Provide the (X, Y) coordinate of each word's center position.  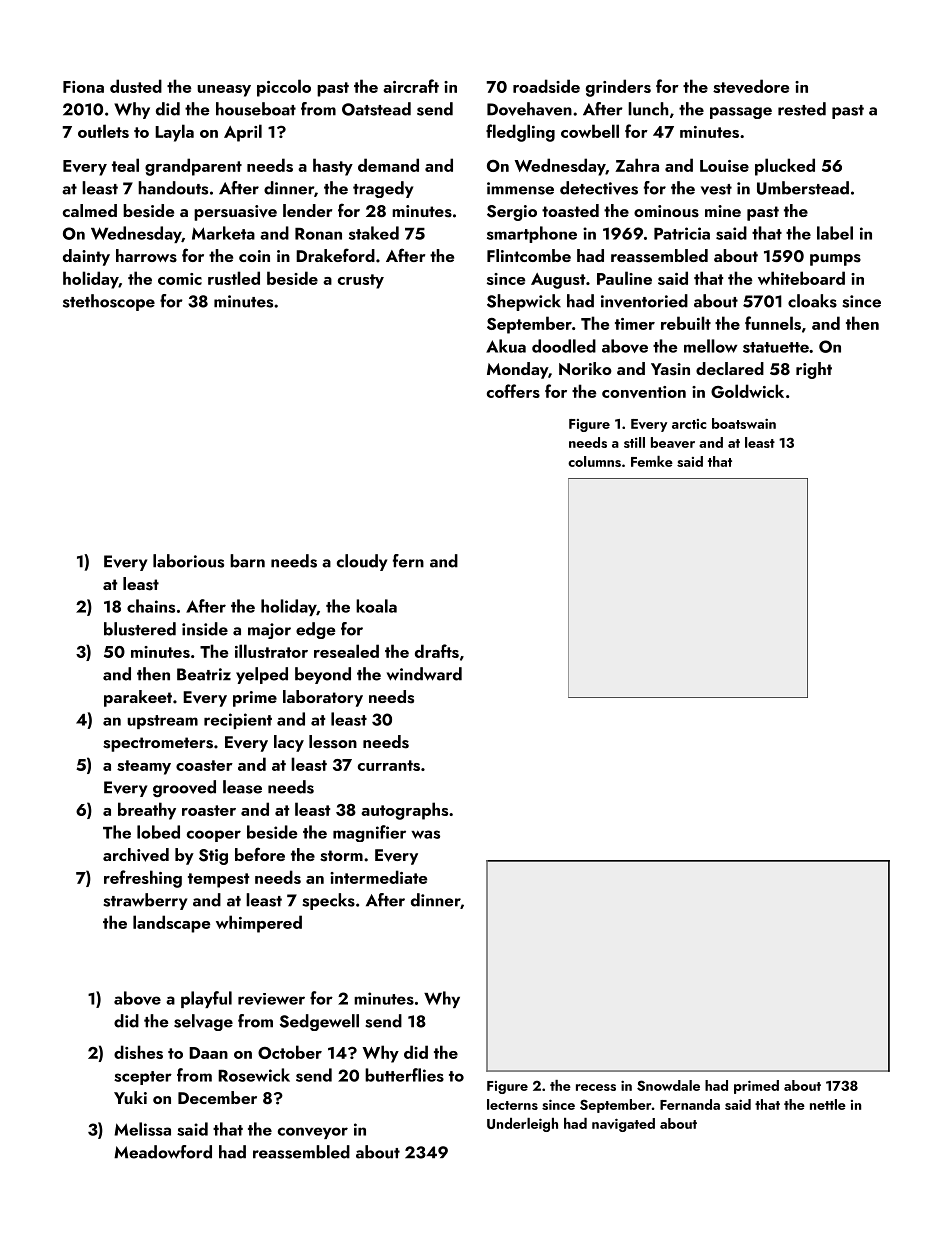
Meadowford (163, 1152)
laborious (188, 561)
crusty (361, 281)
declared (730, 368)
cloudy (362, 562)
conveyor (313, 1133)
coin (254, 256)
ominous (666, 211)
